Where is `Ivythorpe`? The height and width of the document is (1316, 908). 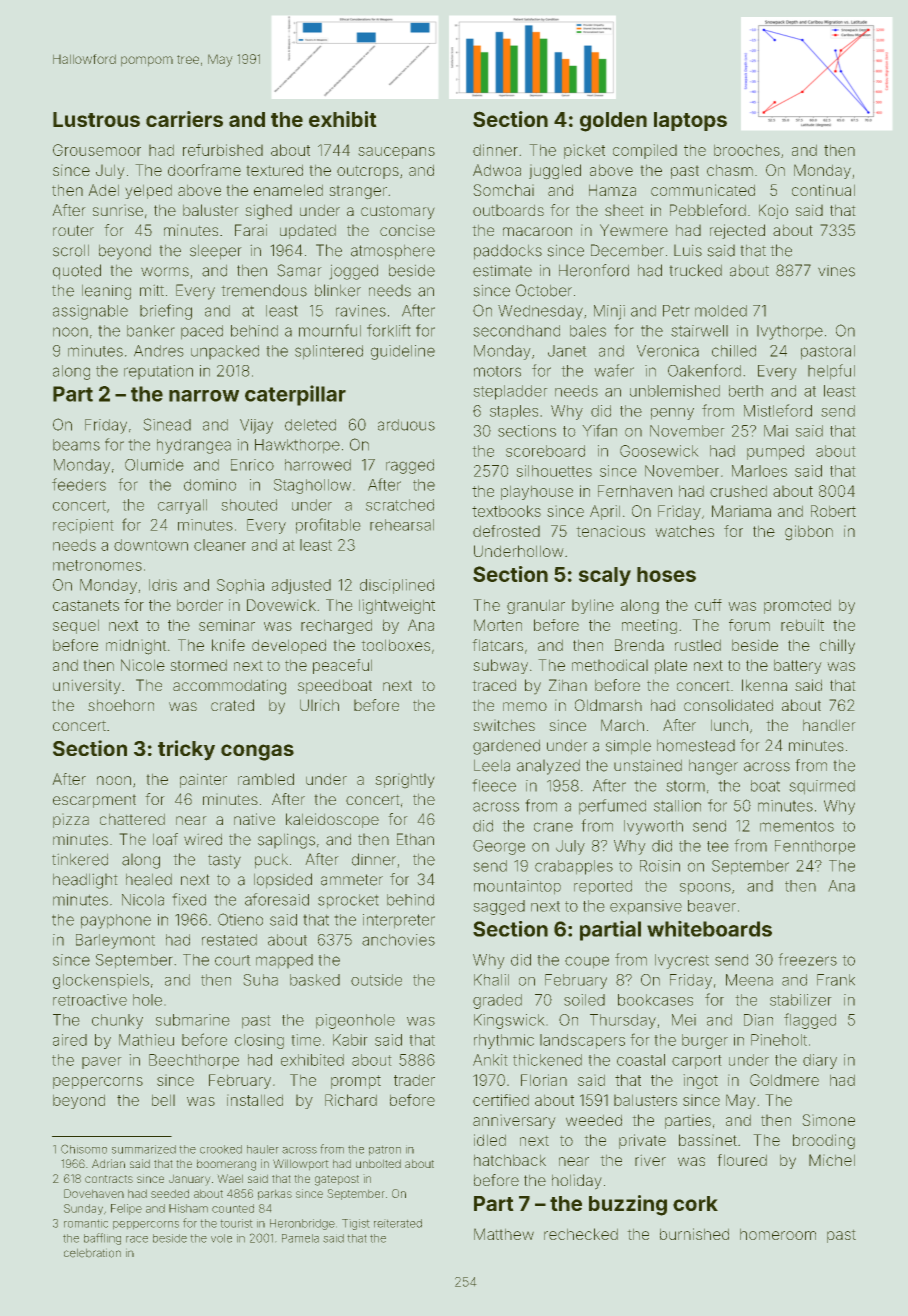
Ivythorpe is located at coordinates (790, 332).
